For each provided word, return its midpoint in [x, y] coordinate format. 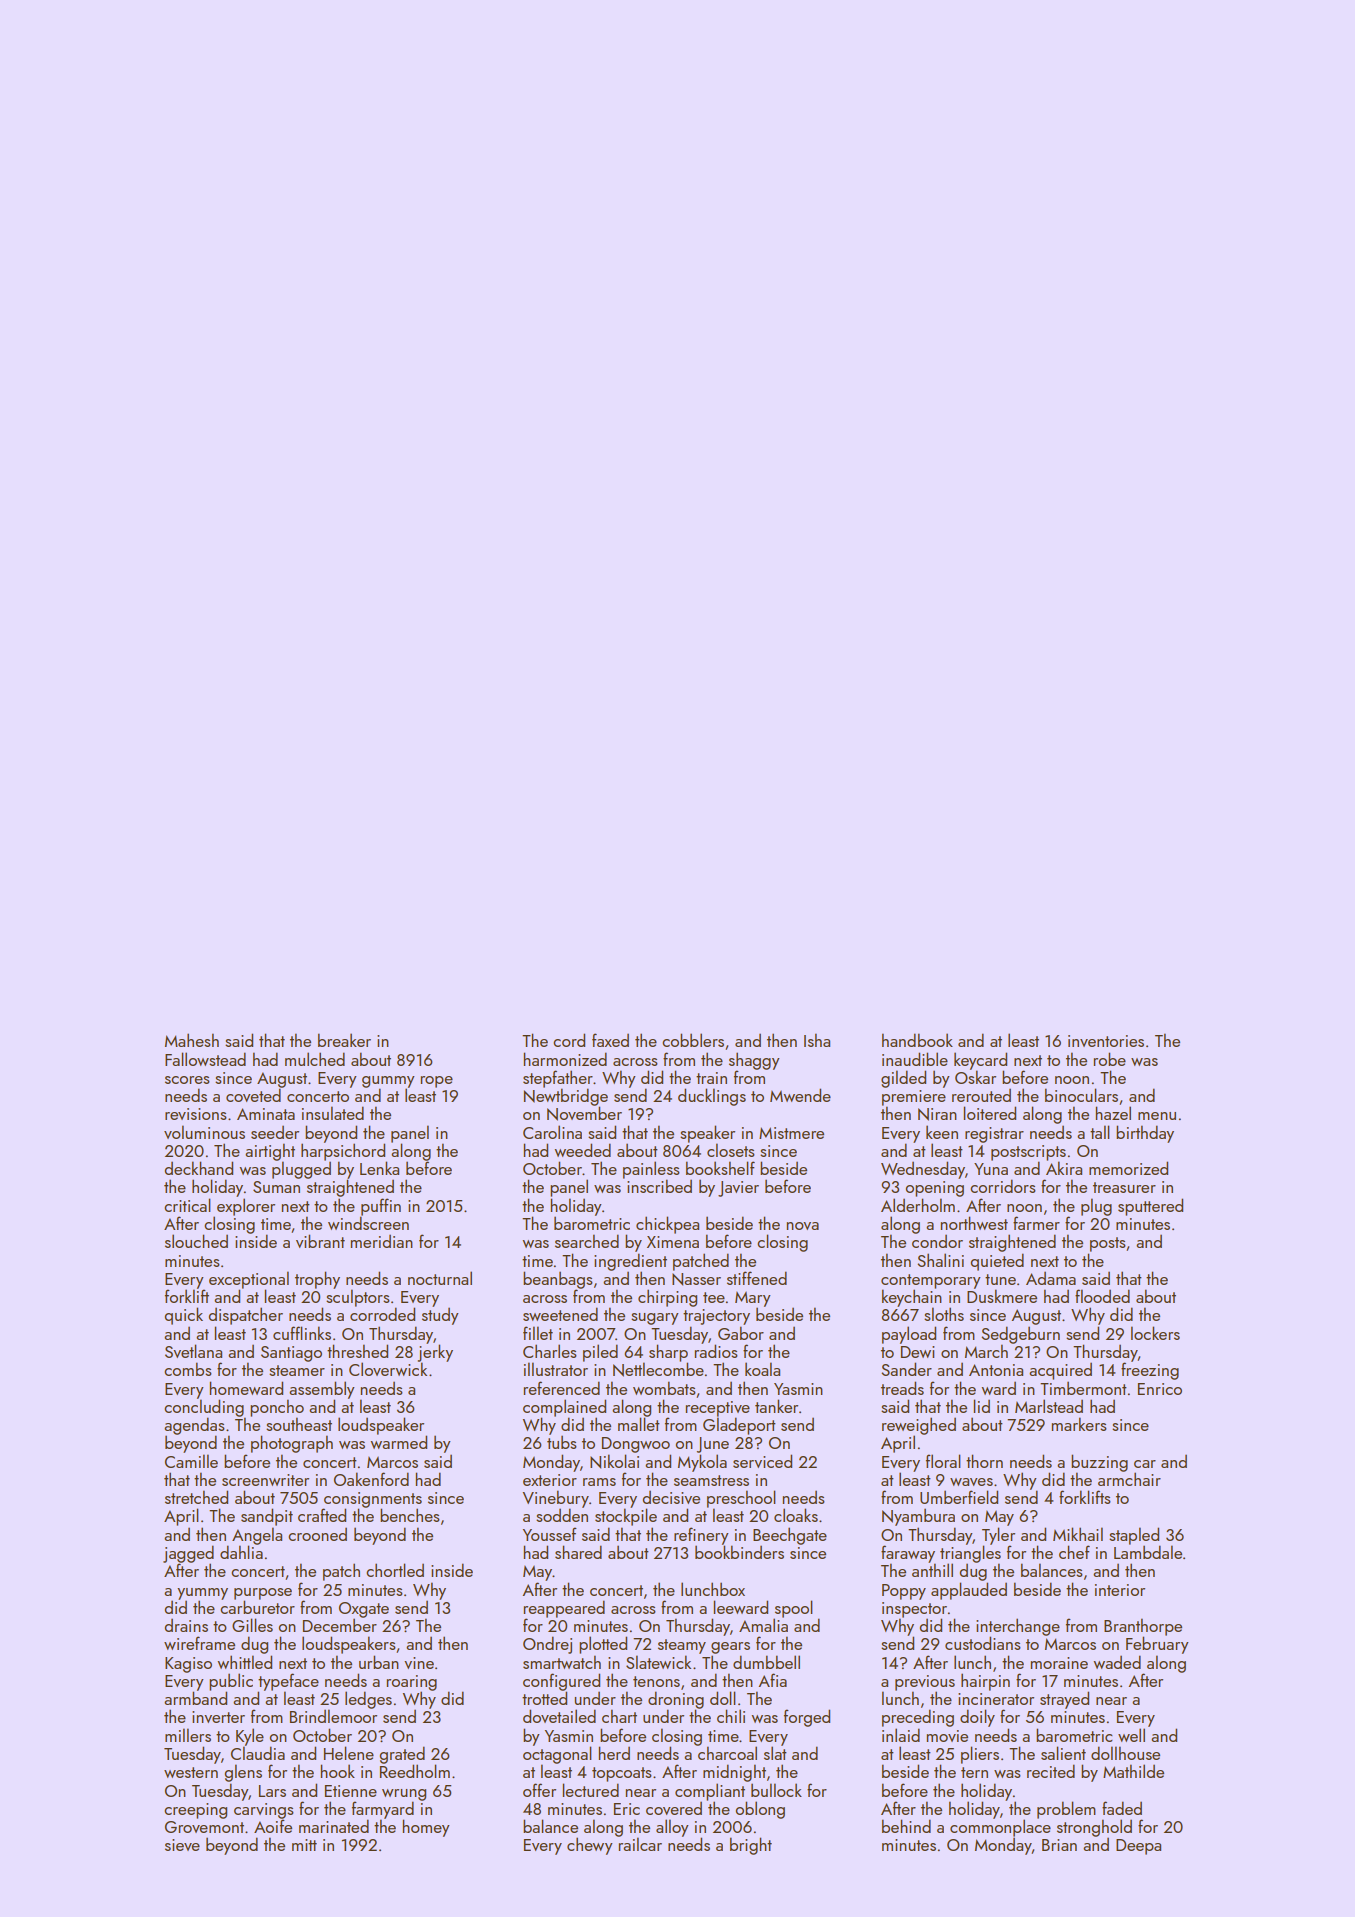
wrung [404, 1795]
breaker [344, 1040]
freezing [1150, 1371]
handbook [917, 1040]
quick [184, 1316]
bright [751, 1846]
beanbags [558, 1280]
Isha [817, 1040]
